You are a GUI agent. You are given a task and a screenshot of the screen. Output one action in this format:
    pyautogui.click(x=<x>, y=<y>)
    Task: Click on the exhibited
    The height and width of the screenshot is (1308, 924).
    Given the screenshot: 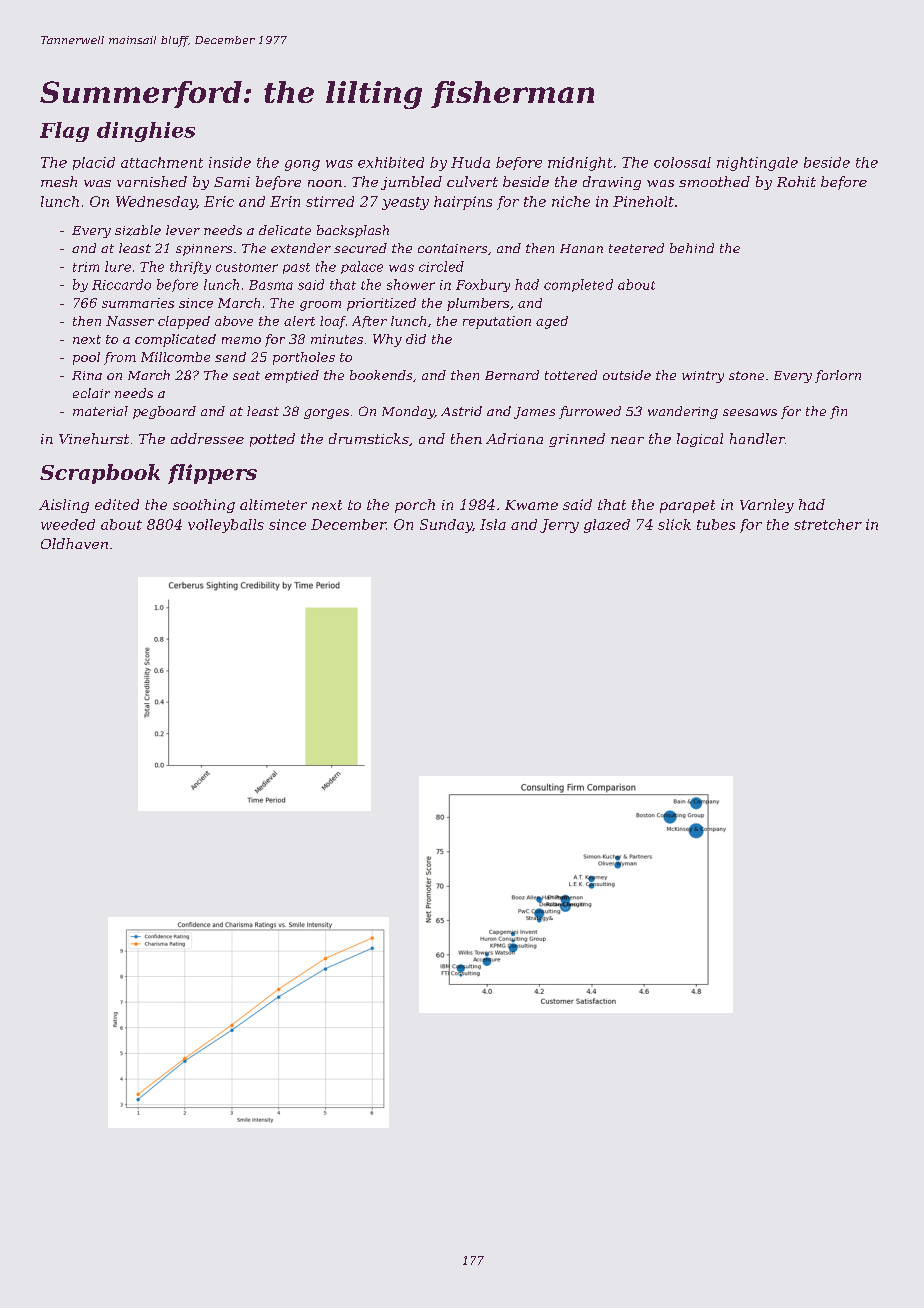 What is the action you would take?
    pyautogui.click(x=391, y=162)
